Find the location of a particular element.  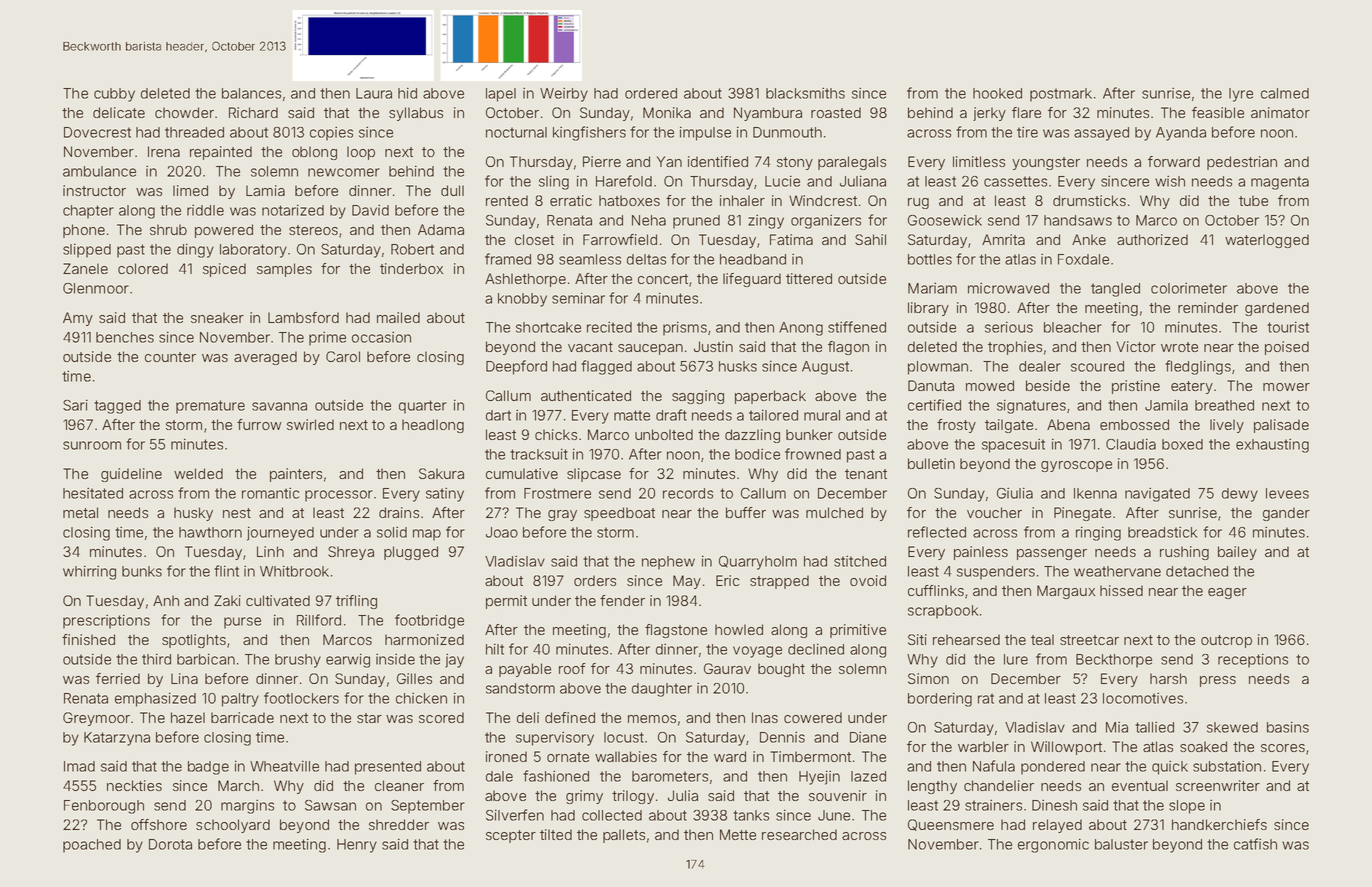

riddle is located at coordinates (205, 210).
